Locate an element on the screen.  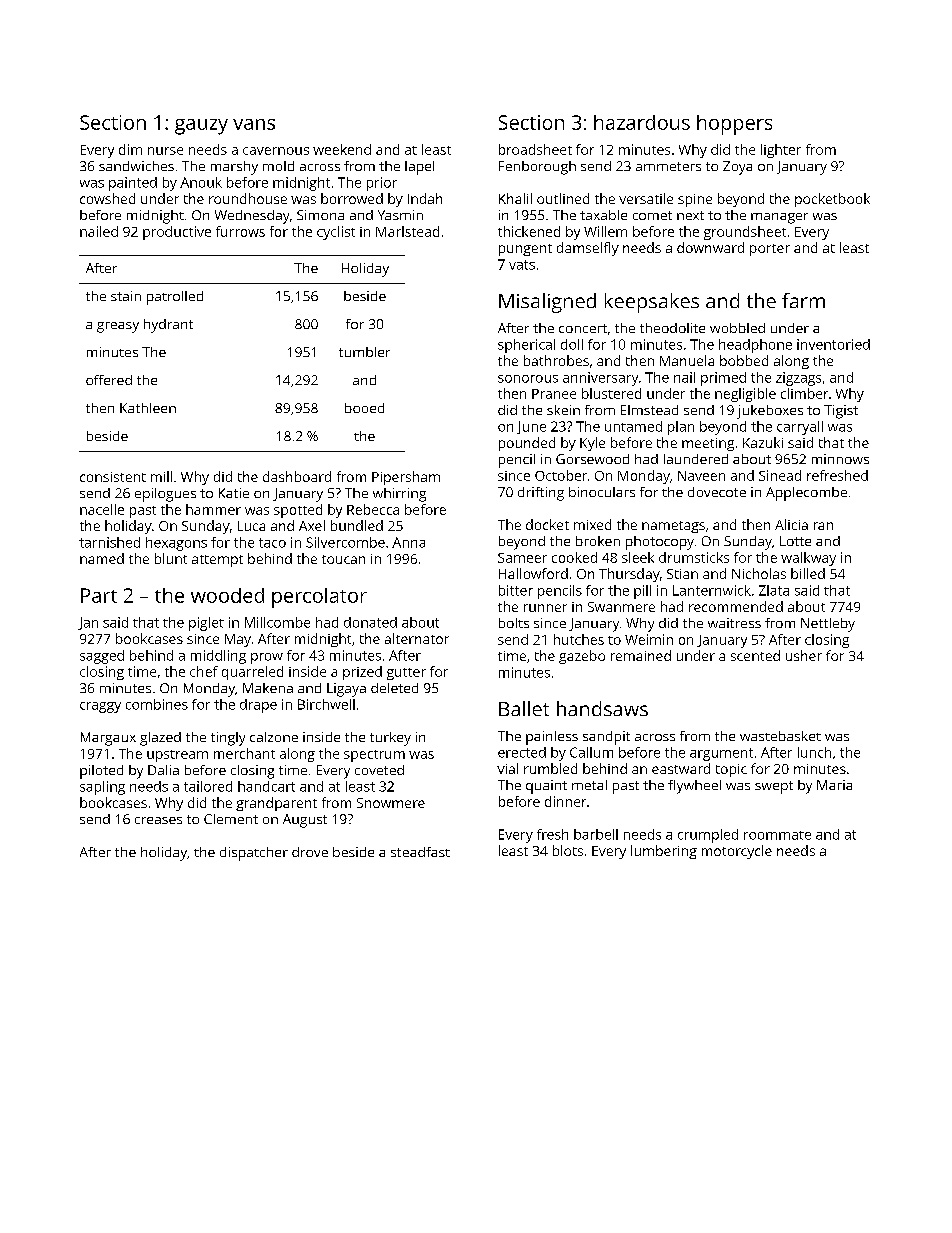
tumbler is located at coordinates (364, 352).
